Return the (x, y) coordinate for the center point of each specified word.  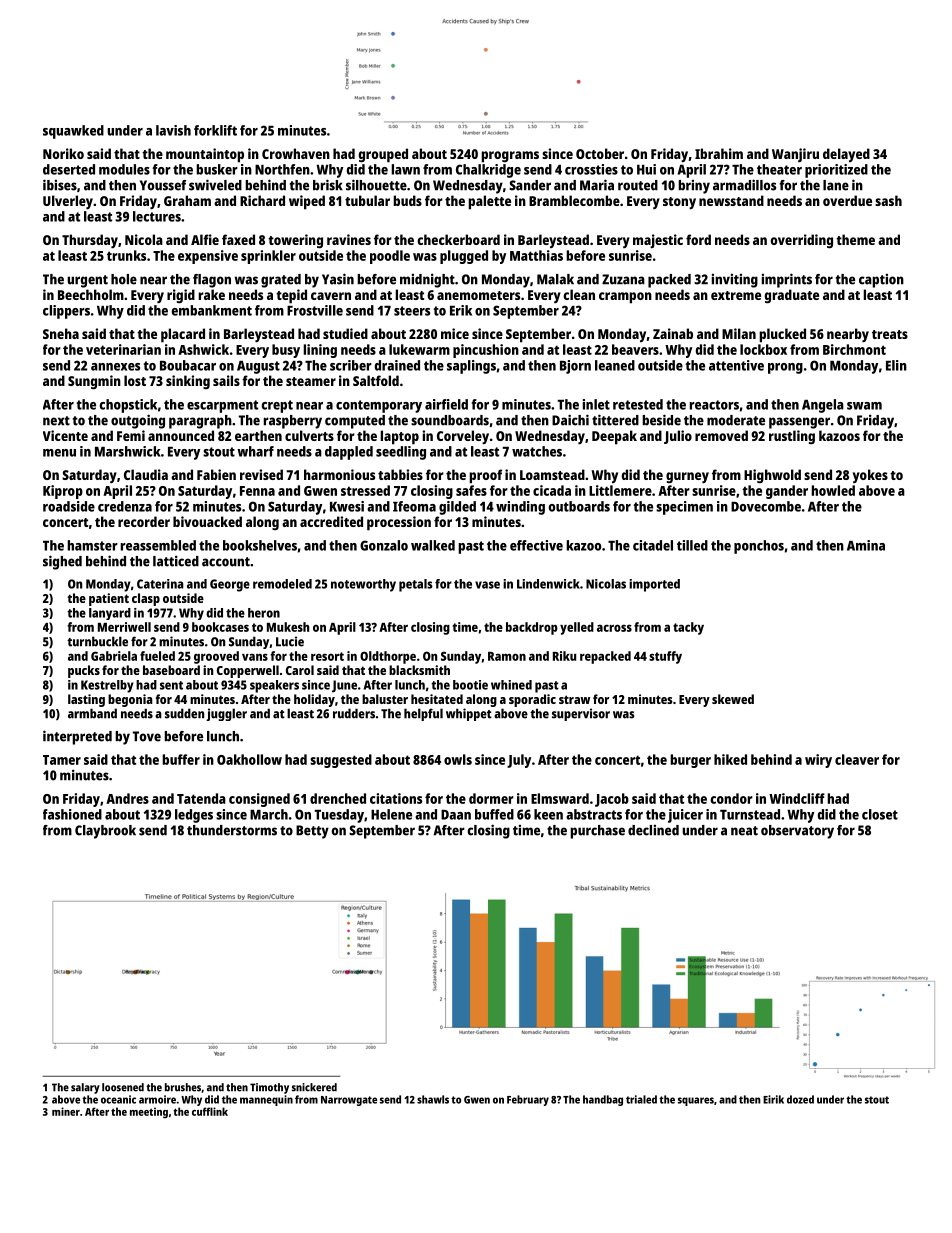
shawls (433, 1099)
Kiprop (63, 492)
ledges (194, 816)
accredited (331, 521)
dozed (800, 1099)
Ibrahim (719, 153)
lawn (405, 169)
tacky (688, 628)
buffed (494, 814)
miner (66, 1111)
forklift (215, 130)
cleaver (857, 759)
